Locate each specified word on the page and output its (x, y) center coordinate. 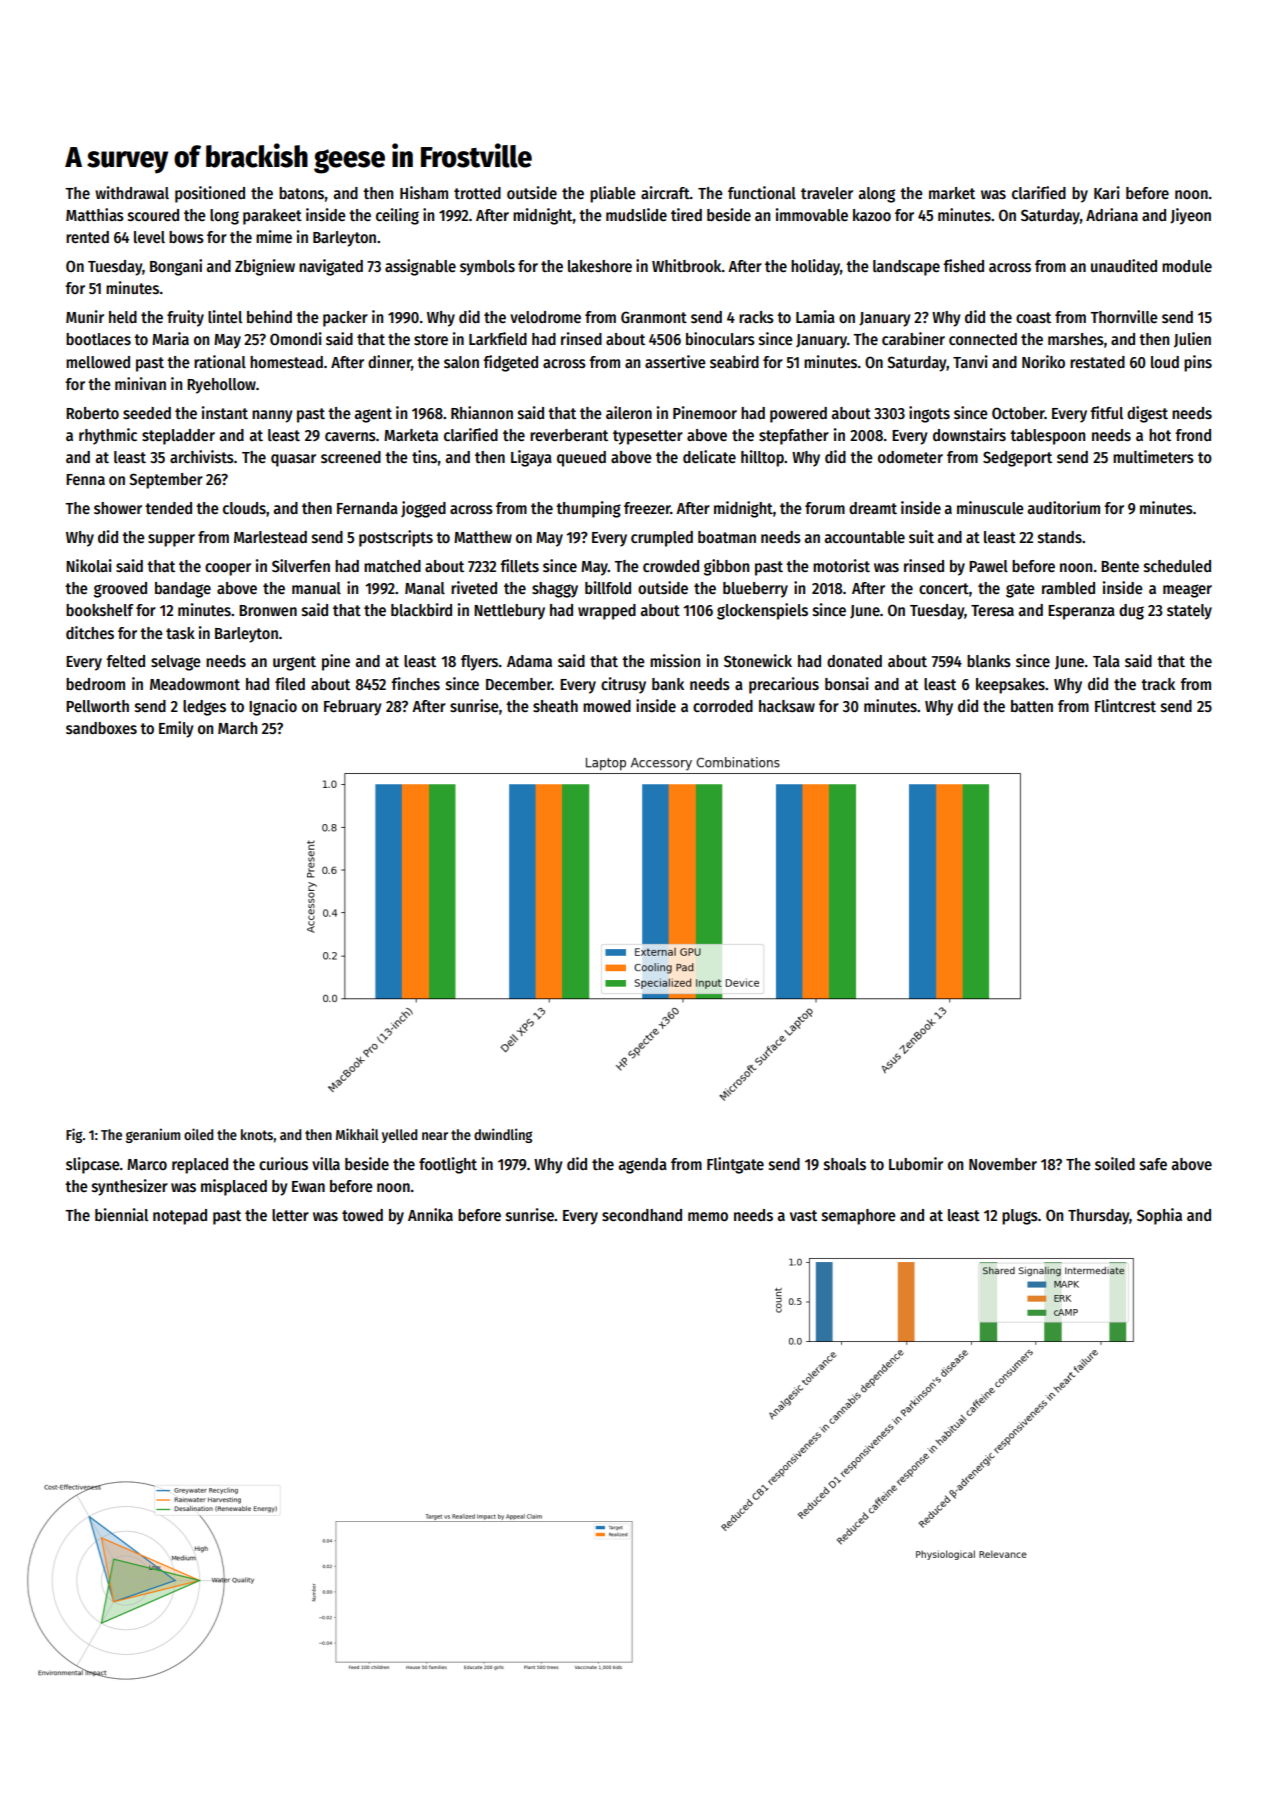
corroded (723, 706)
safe (1153, 1164)
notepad (180, 1217)
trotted (477, 193)
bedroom (95, 684)
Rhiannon (482, 412)
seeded (147, 413)
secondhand (642, 1215)
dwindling (503, 1135)
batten (1032, 706)
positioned (210, 194)
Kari (1107, 192)
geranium (153, 1135)
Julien (1192, 340)
